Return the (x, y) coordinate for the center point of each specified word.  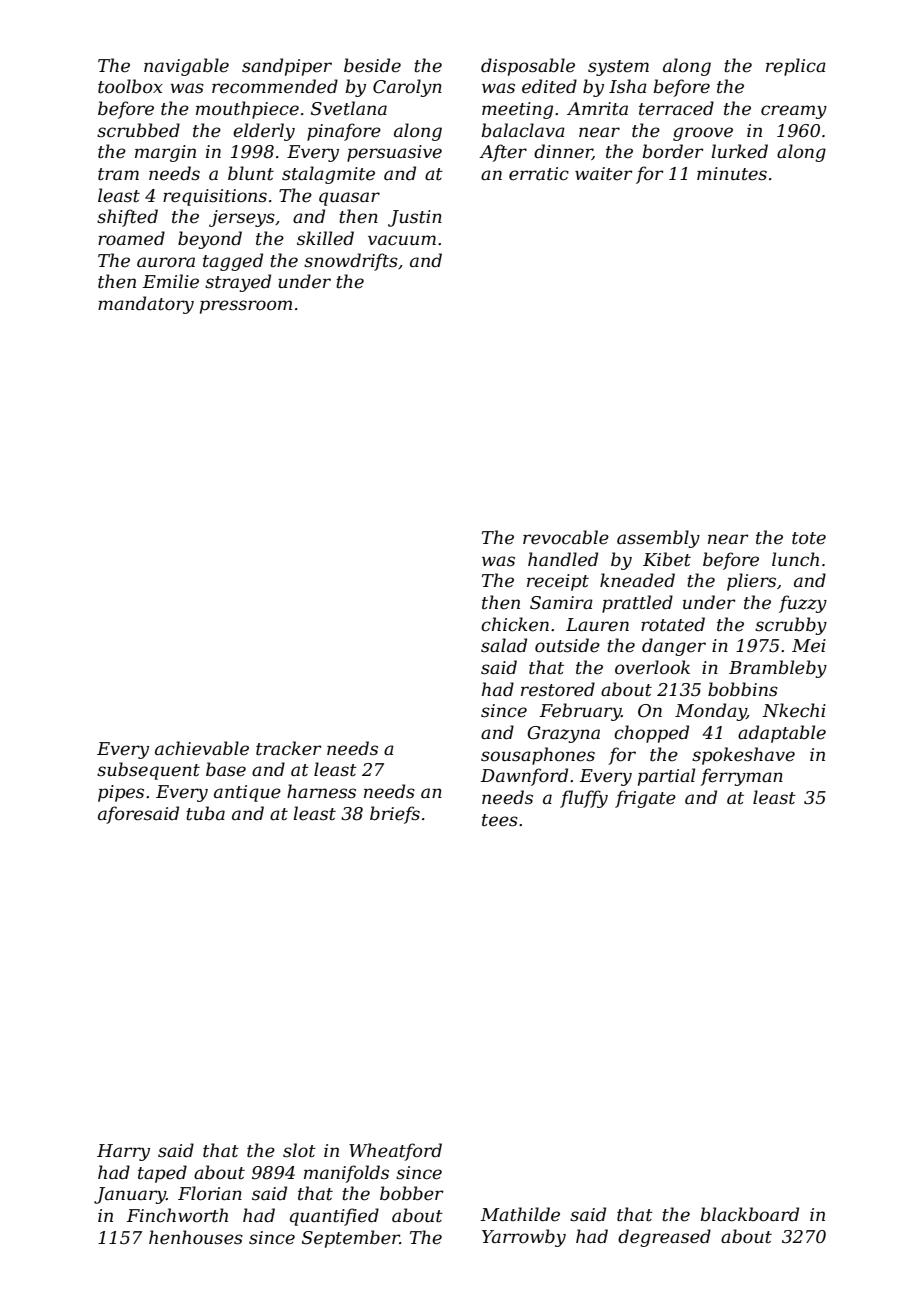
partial (666, 777)
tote (809, 538)
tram (118, 174)
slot (299, 1150)
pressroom (246, 307)
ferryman (741, 777)
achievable (202, 748)
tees (500, 820)
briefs (395, 815)
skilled (325, 238)
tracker (289, 748)
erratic (539, 174)
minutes (732, 174)
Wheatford (395, 1152)
